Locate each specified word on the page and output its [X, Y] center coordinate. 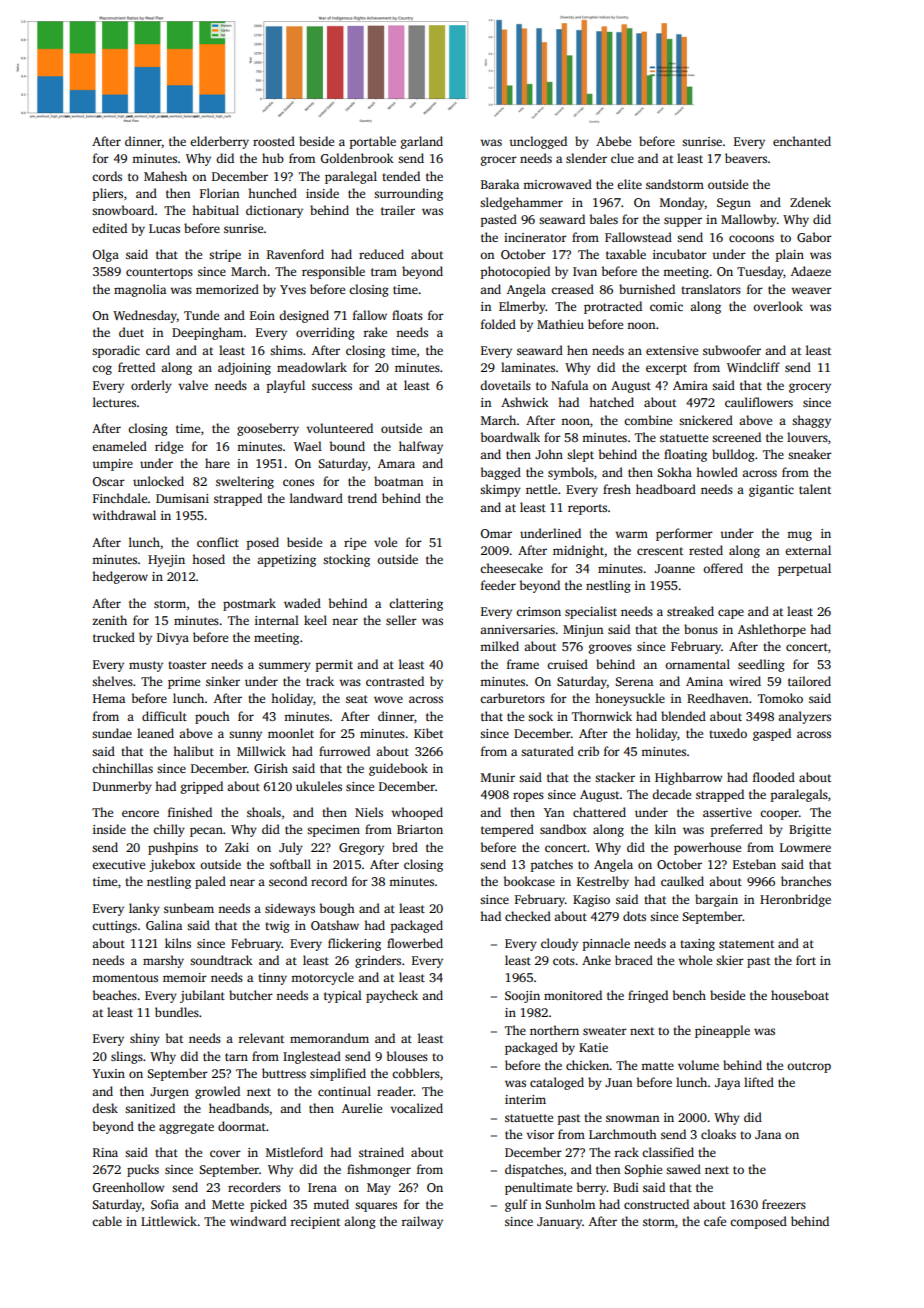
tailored [809, 681]
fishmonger [379, 1170]
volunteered [339, 428]
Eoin [262, 315]
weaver [811, 290]
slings [127, 1057]
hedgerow [120, 577]
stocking [346, 560]
